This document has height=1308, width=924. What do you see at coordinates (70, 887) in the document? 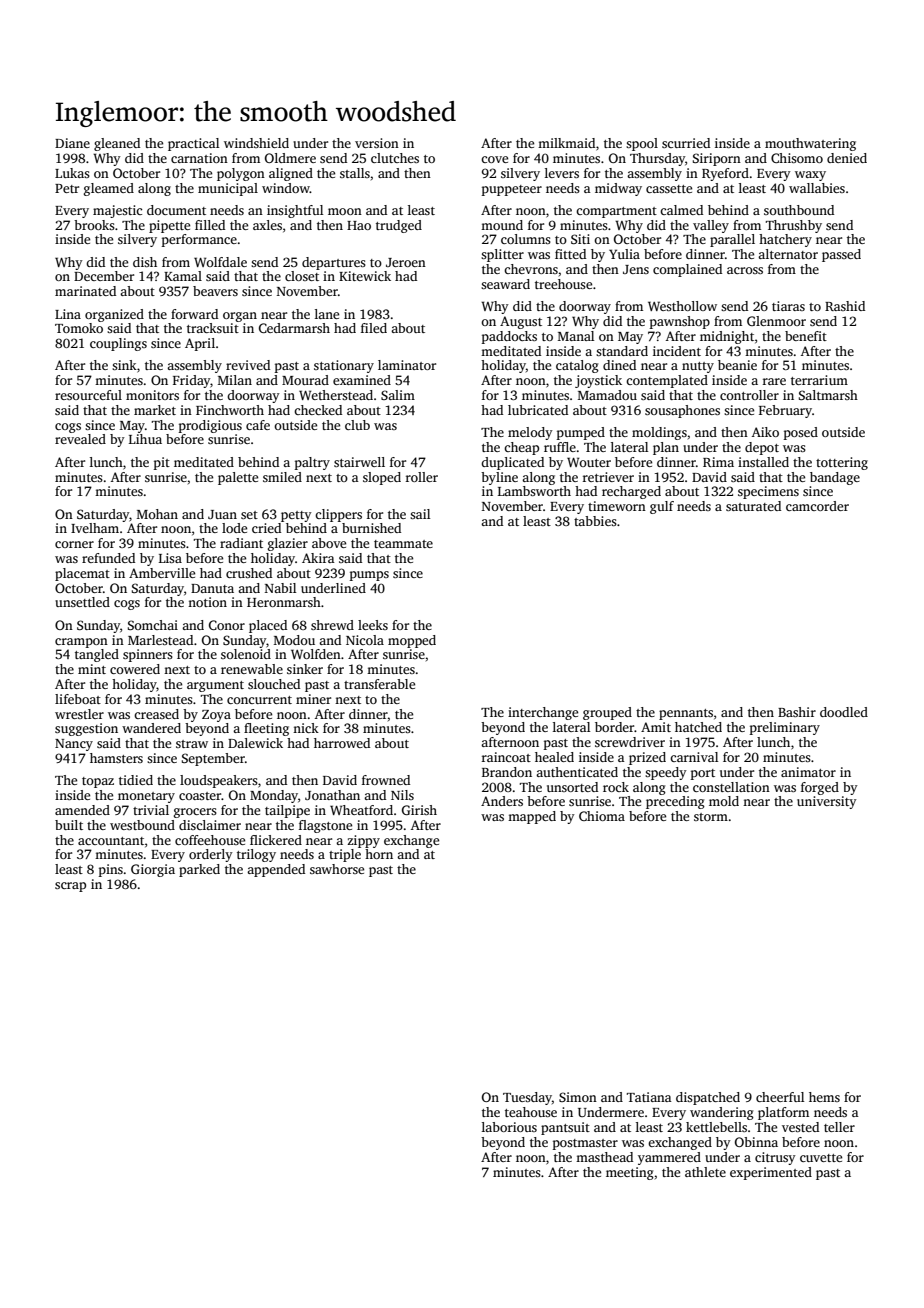
I see `scrap` at bounding box center [70, 887].
